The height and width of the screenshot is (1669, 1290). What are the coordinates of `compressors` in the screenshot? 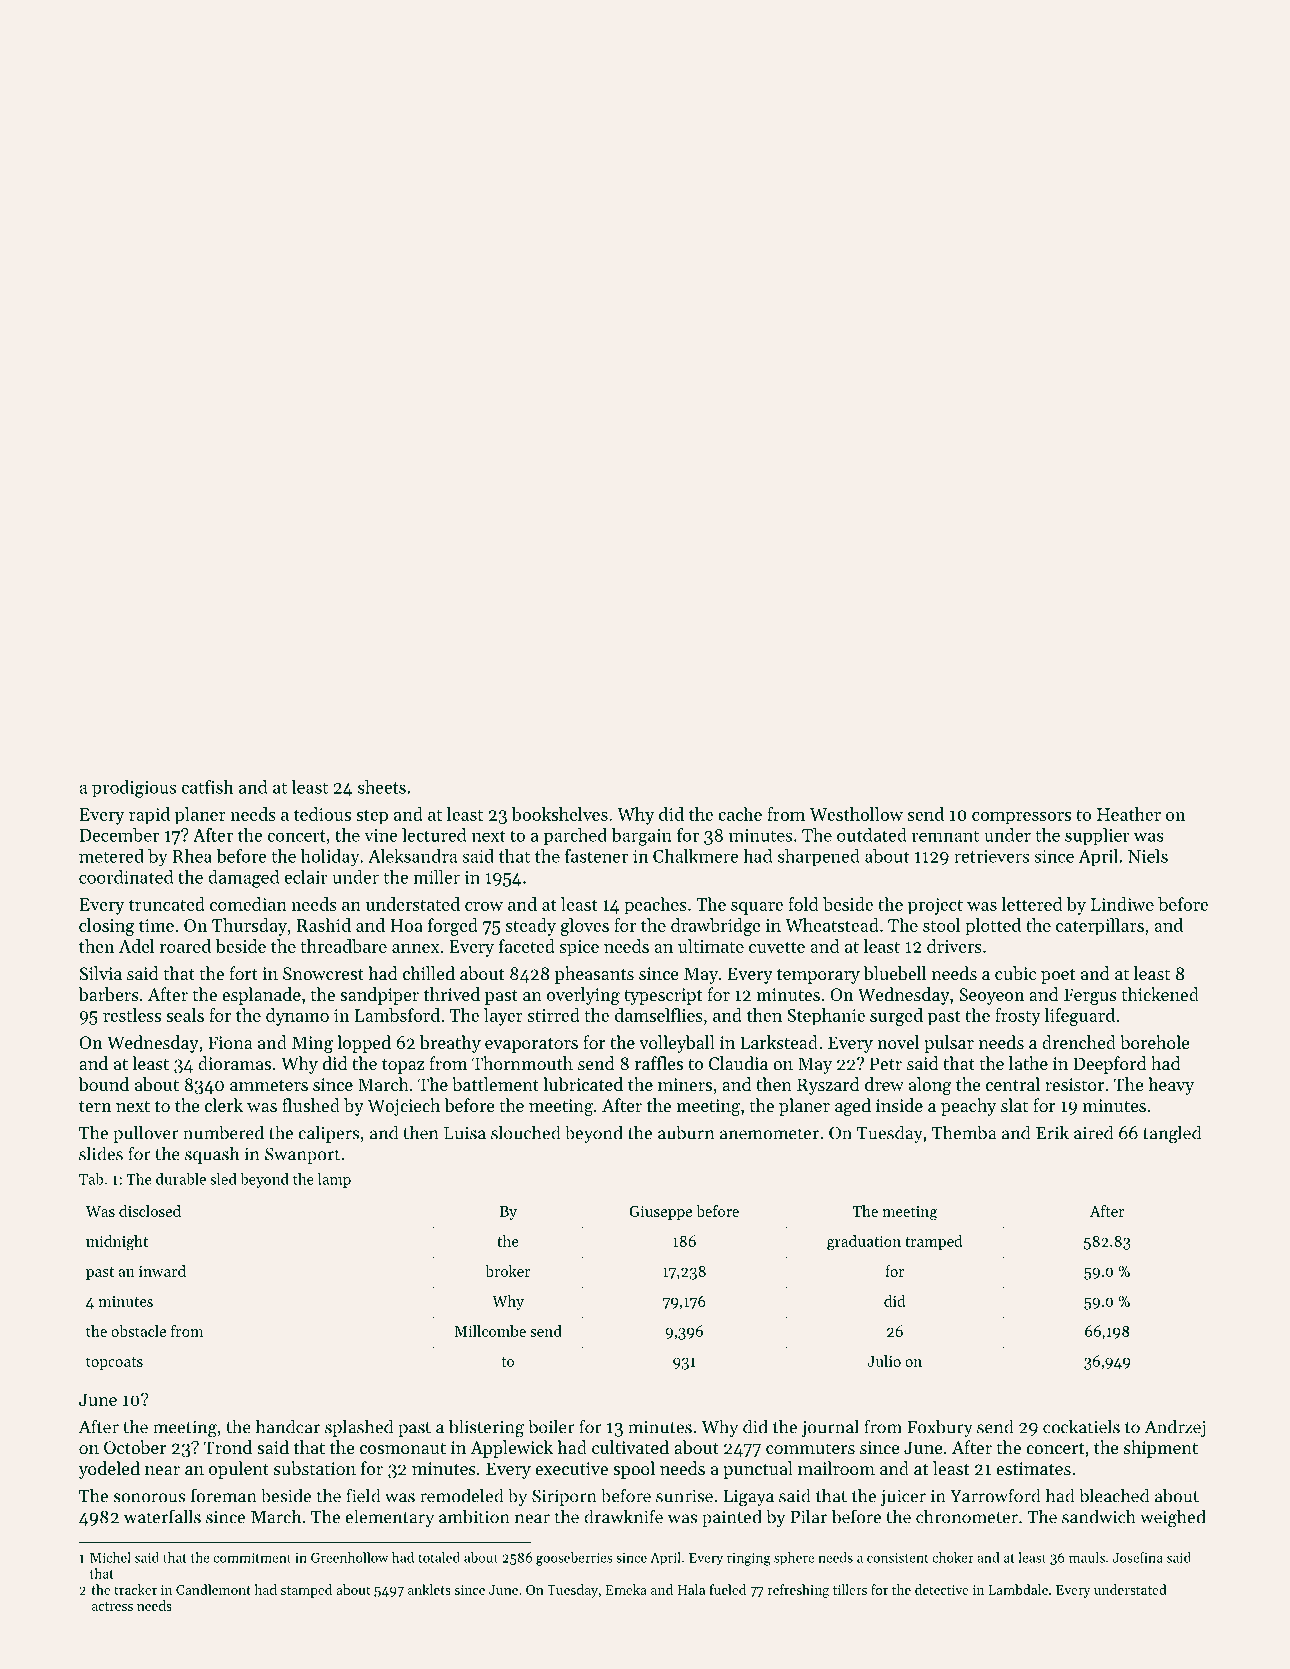 It's located at (1021, 818).
